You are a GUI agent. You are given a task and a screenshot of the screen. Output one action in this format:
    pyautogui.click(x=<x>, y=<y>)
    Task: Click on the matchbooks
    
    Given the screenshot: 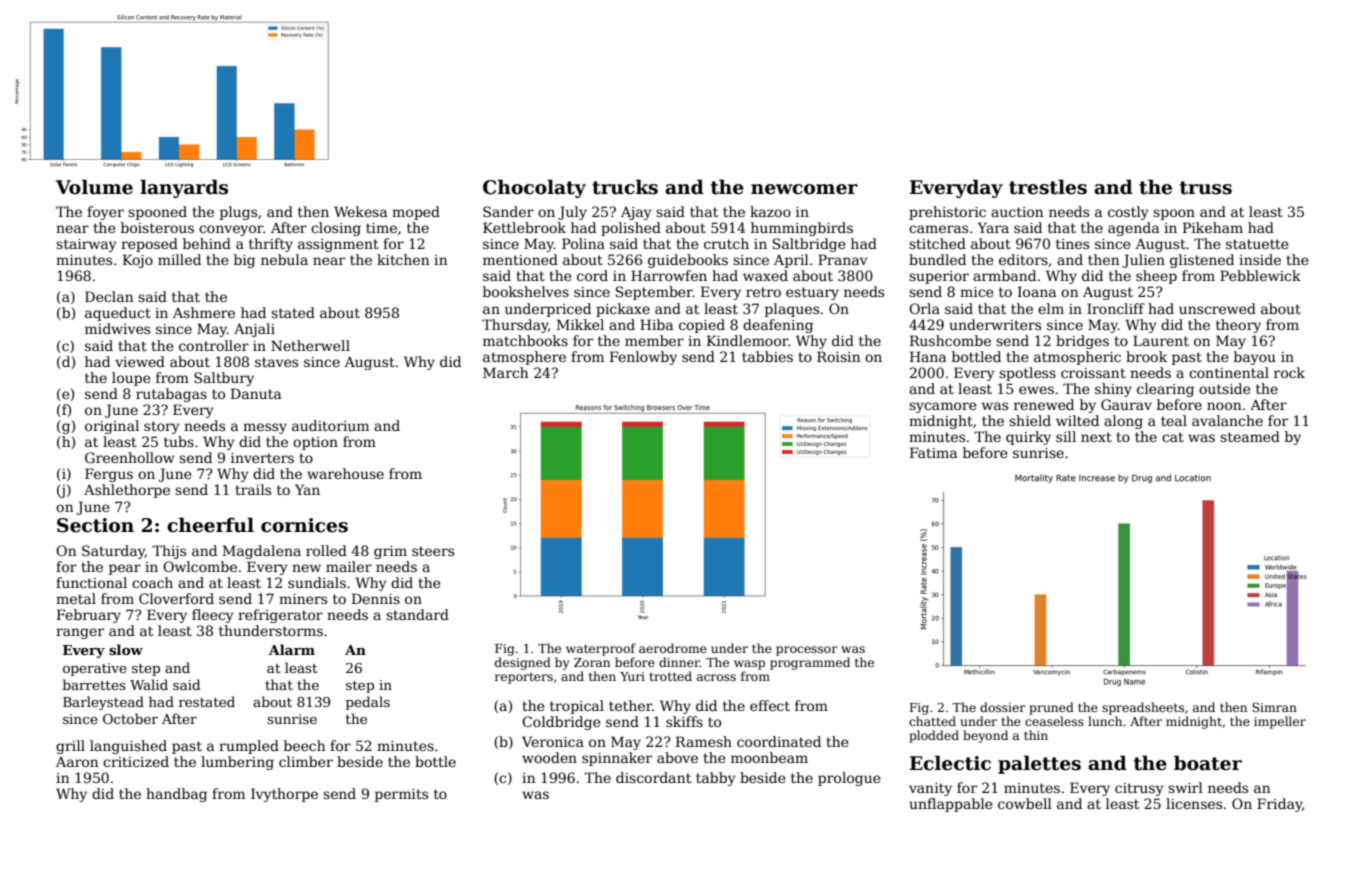 What is the action you would take?
    pyautogui.click(x=525, y=340)
